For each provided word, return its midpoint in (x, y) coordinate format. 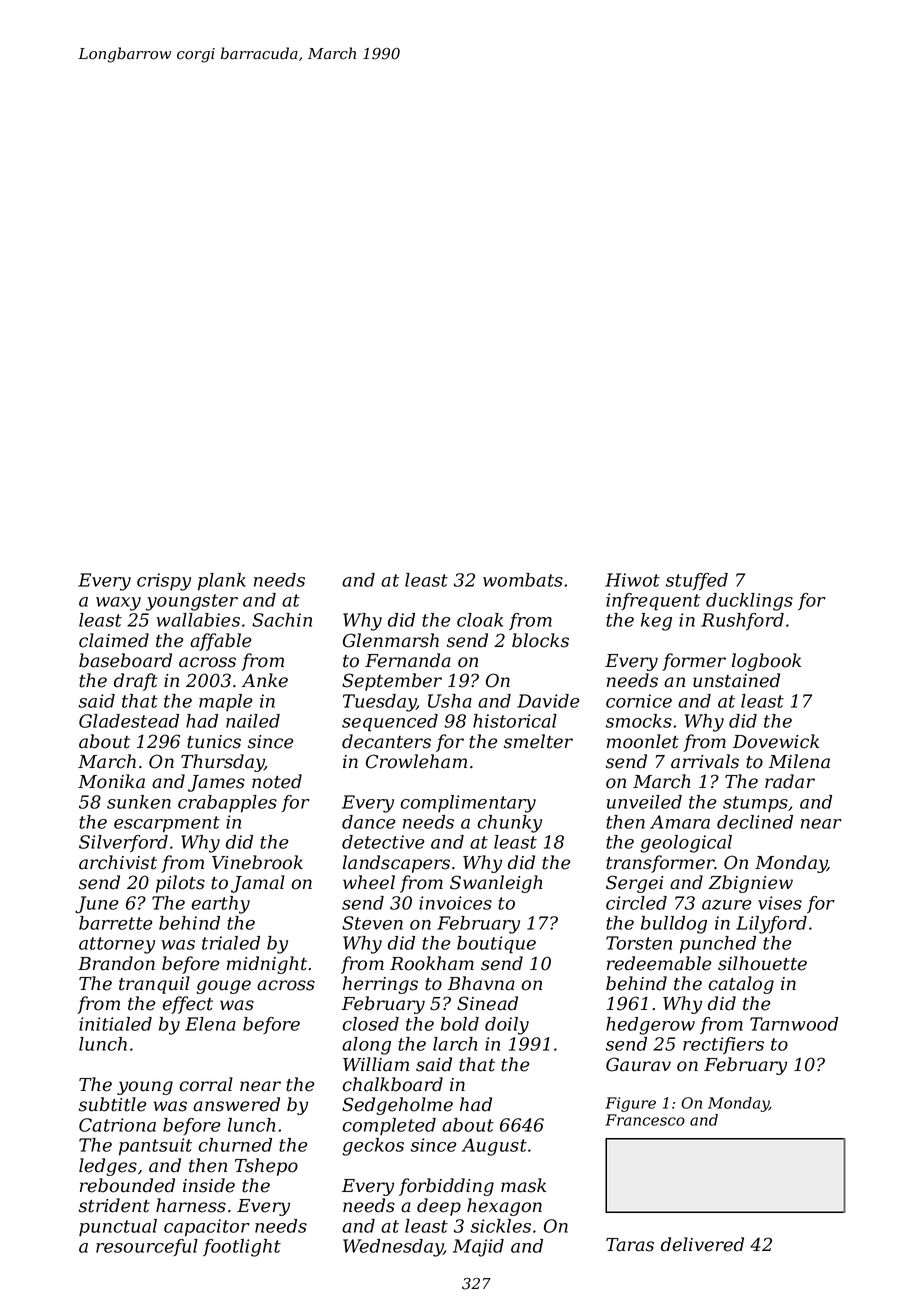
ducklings (749, 602)
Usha (450, 701)
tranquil (154, 985)
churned (235, 1145)
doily (507, 1026)
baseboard (125, 660)
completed (389, 1126)
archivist (118, 862)
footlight (242, 1248)
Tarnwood (794, 1024)
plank (222, 582)
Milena (799, 761)
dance (369, 822)
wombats (523, 580)
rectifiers (723, 1045)
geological (686, 844)
